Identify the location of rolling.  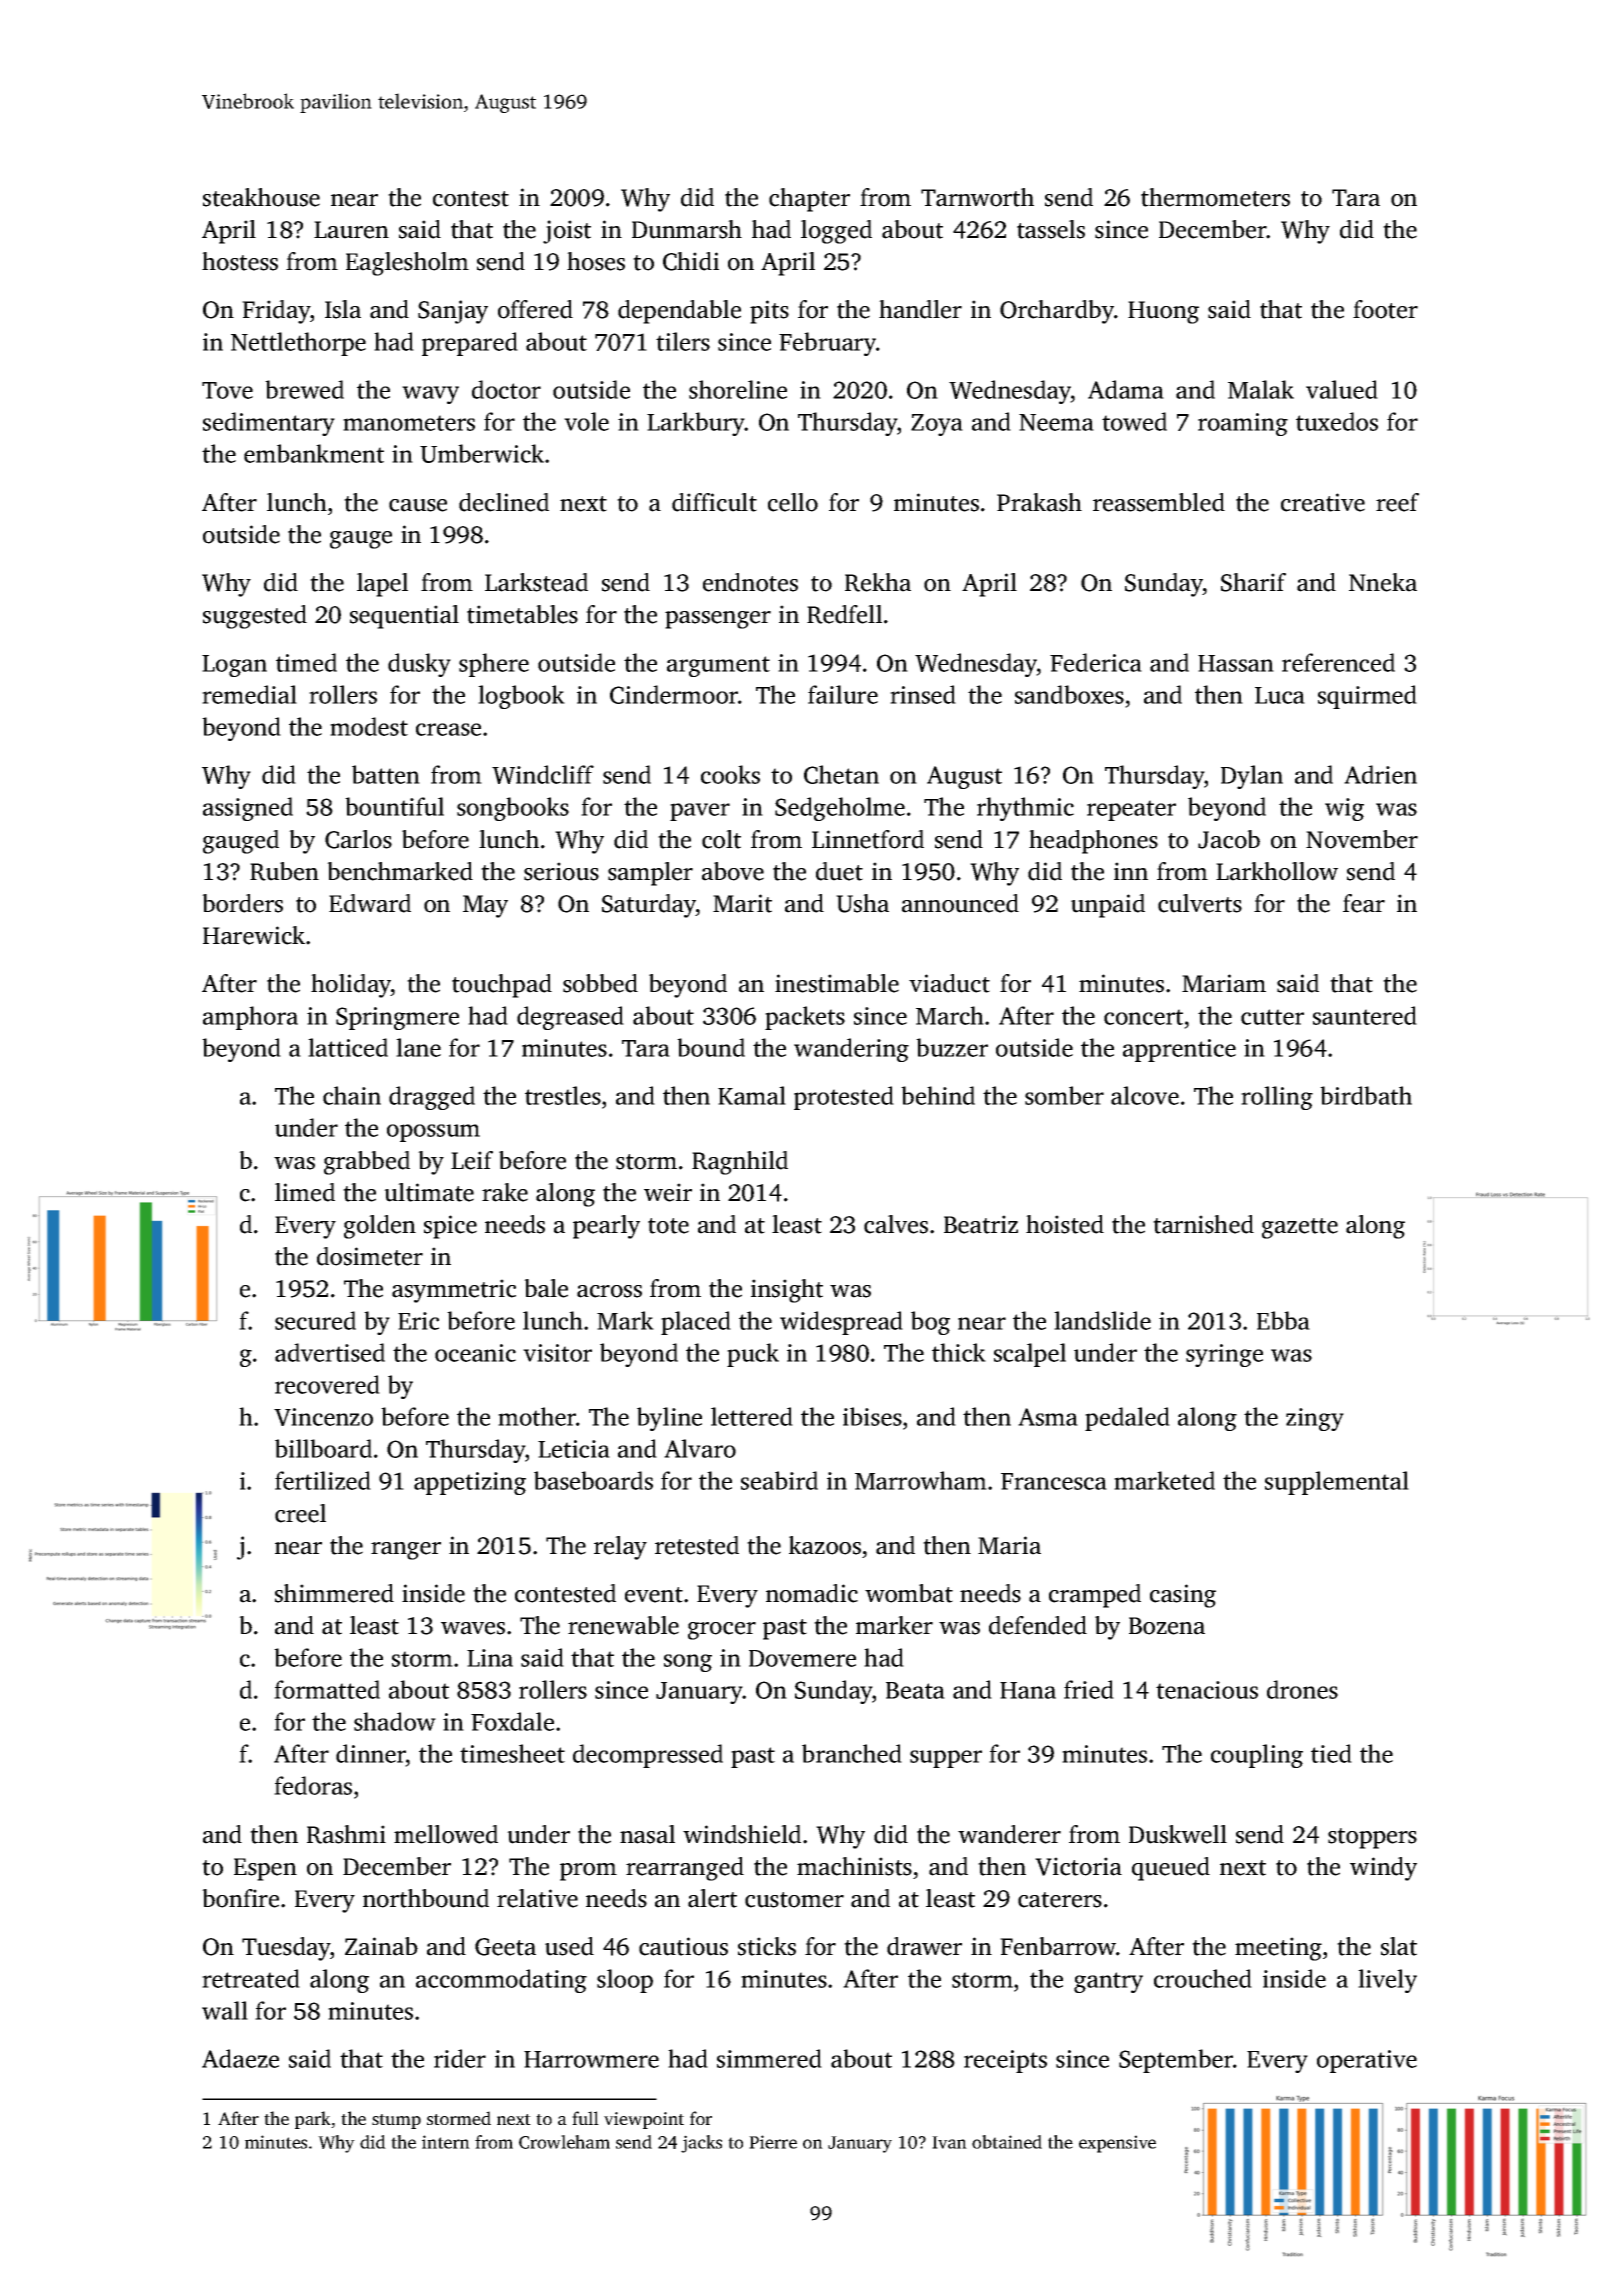
(1277, 1098).
